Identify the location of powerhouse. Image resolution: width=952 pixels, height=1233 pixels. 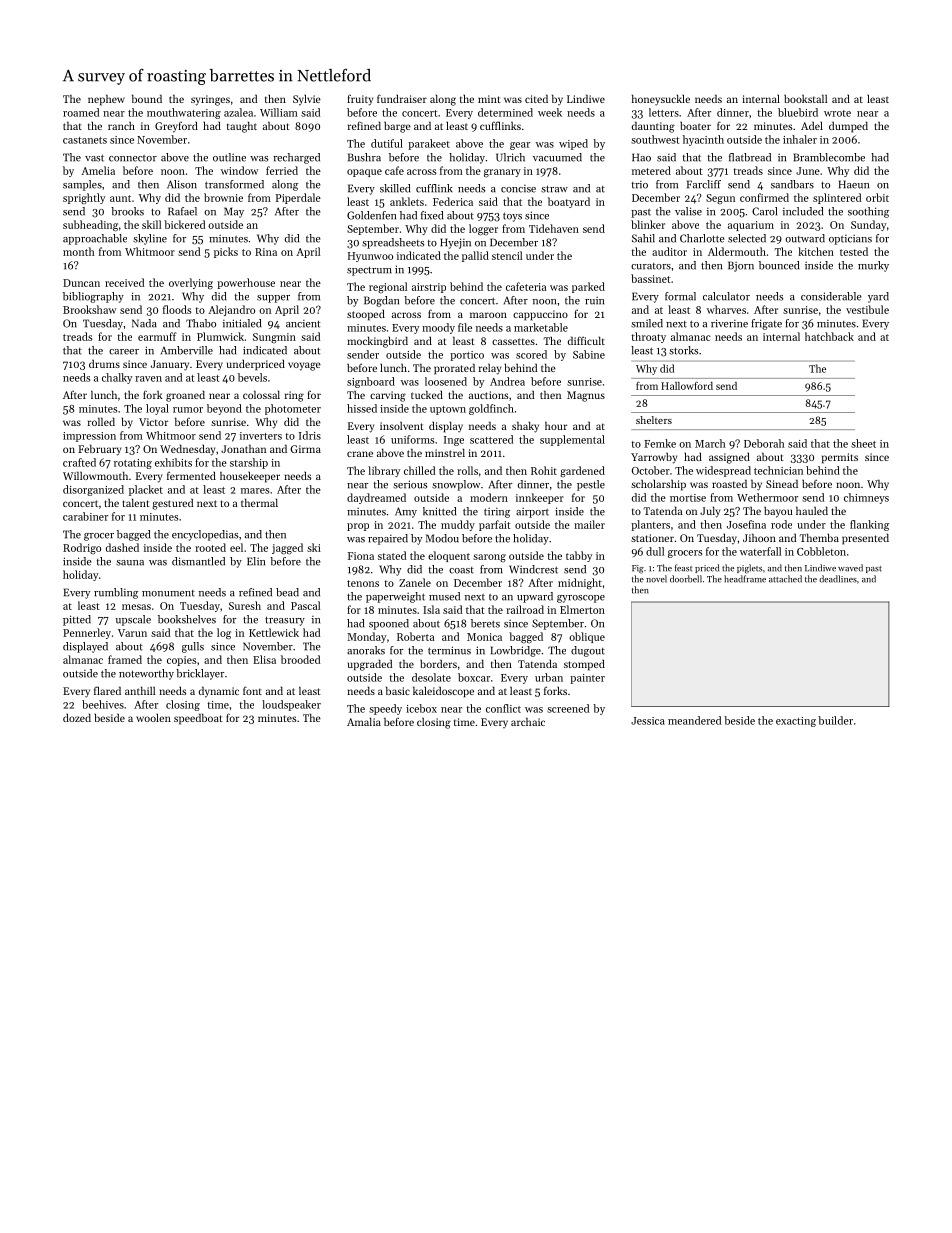
(246, 283).
